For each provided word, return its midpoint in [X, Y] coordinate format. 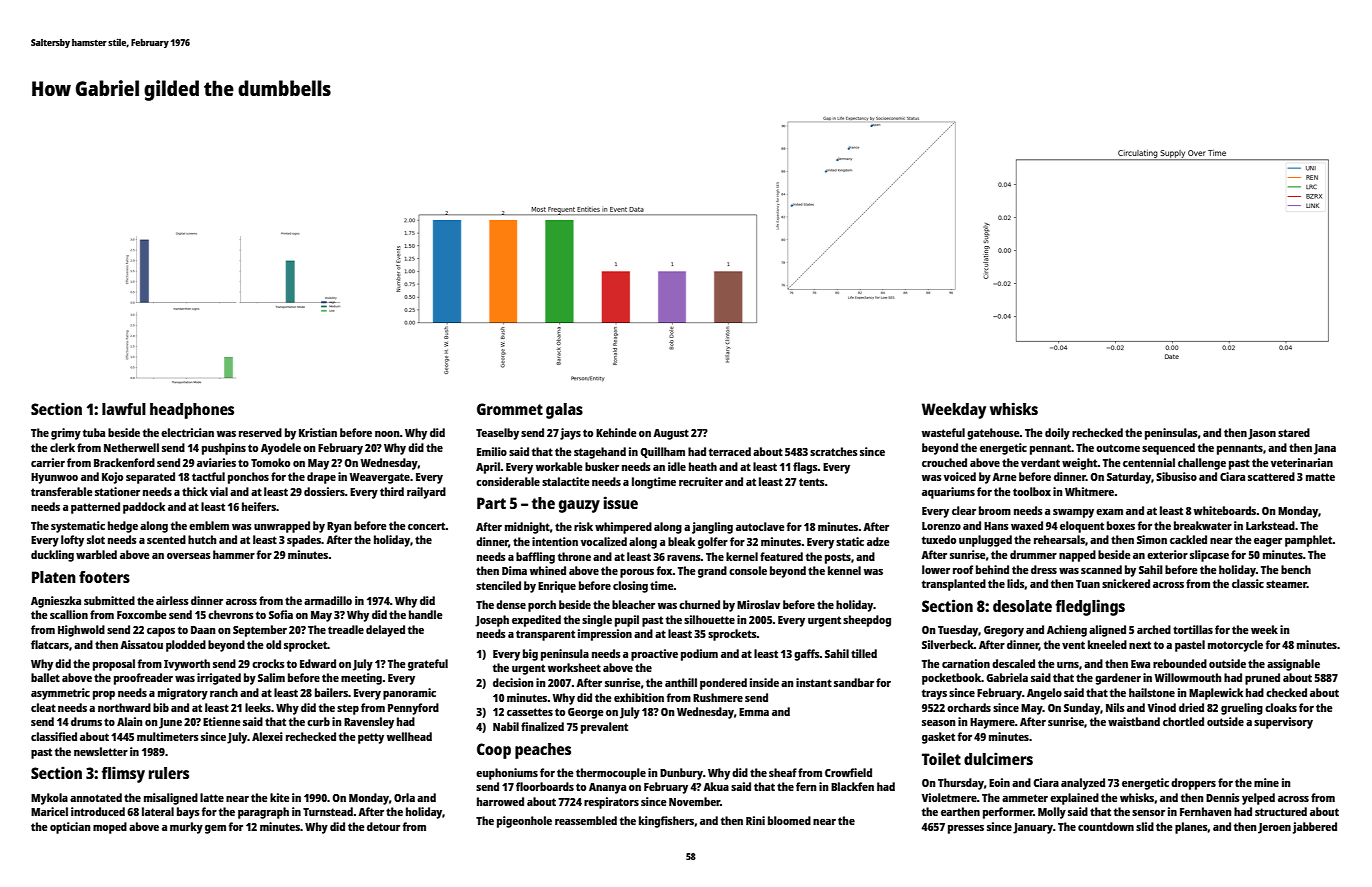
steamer [1286, 584]
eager [1268, 542]
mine [1266, 782]
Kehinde [616, 432]
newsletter [101, 751]
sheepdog [867, 621]
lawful [124, 409]
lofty [72, 541]
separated [150, 478]
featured [781, 556]
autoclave [760, 526]
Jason [1262, 434]
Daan [203, 630]
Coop [494, 751]
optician [70, 828]
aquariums [948, 493]
